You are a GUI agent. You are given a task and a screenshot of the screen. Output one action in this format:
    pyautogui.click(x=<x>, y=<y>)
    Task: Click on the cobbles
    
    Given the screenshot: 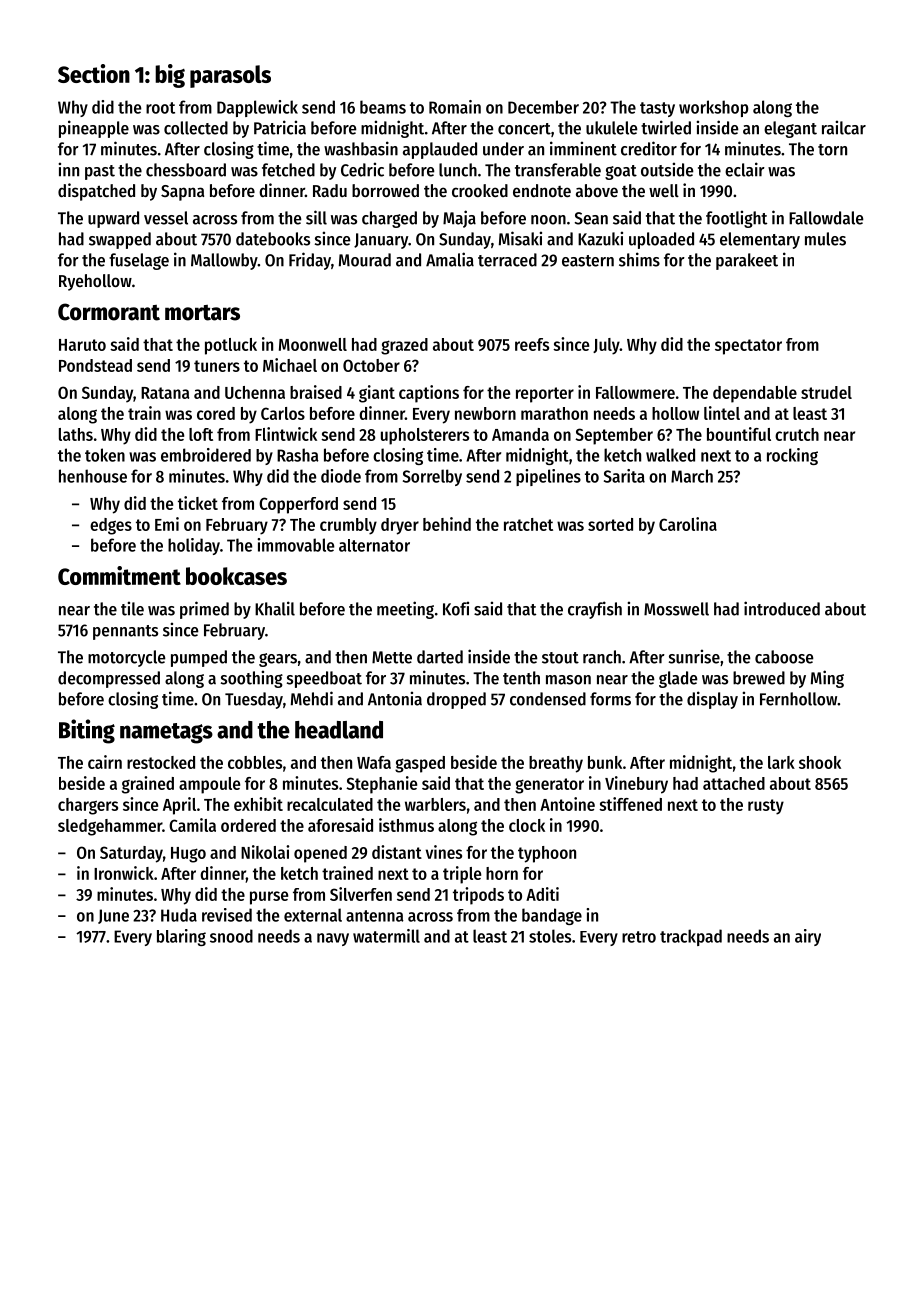 What is the action you would take?
    pyautogui.click(x=255, y=762)
